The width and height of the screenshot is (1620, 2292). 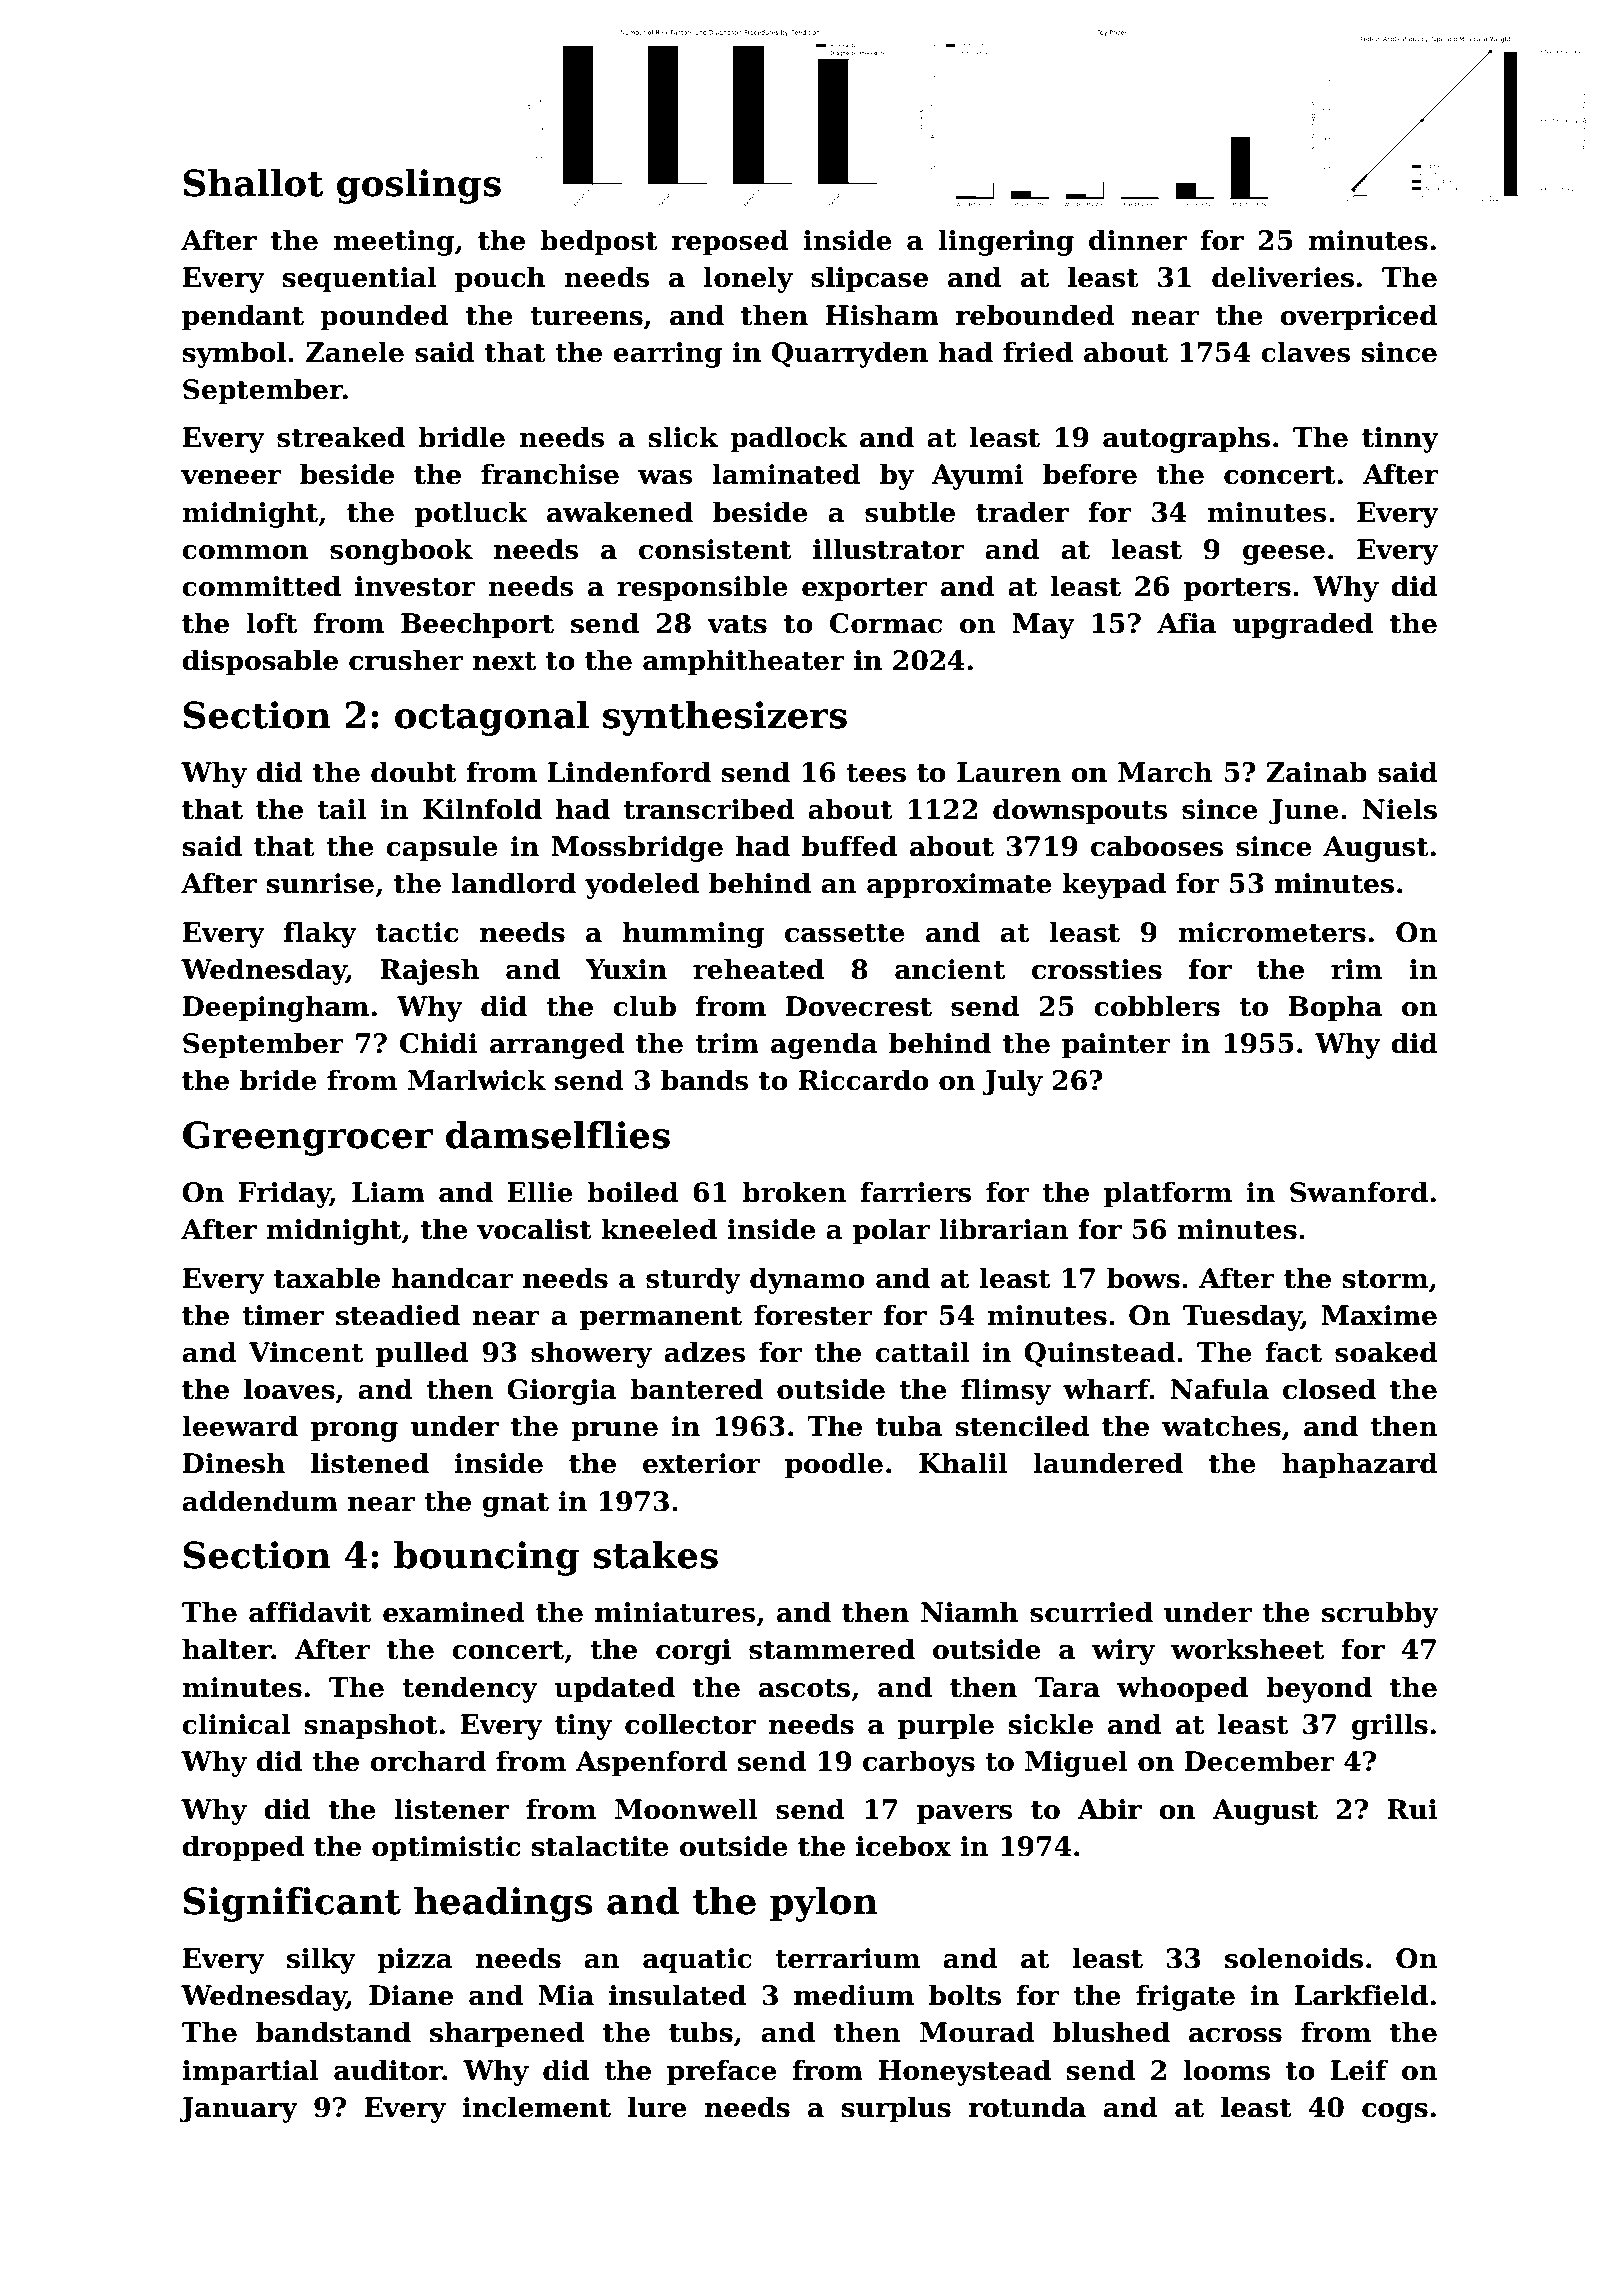 What do you see at coordinates (470, 1689) in the screenshot?
I see `tendency` at bounding box center [470, 1689].
